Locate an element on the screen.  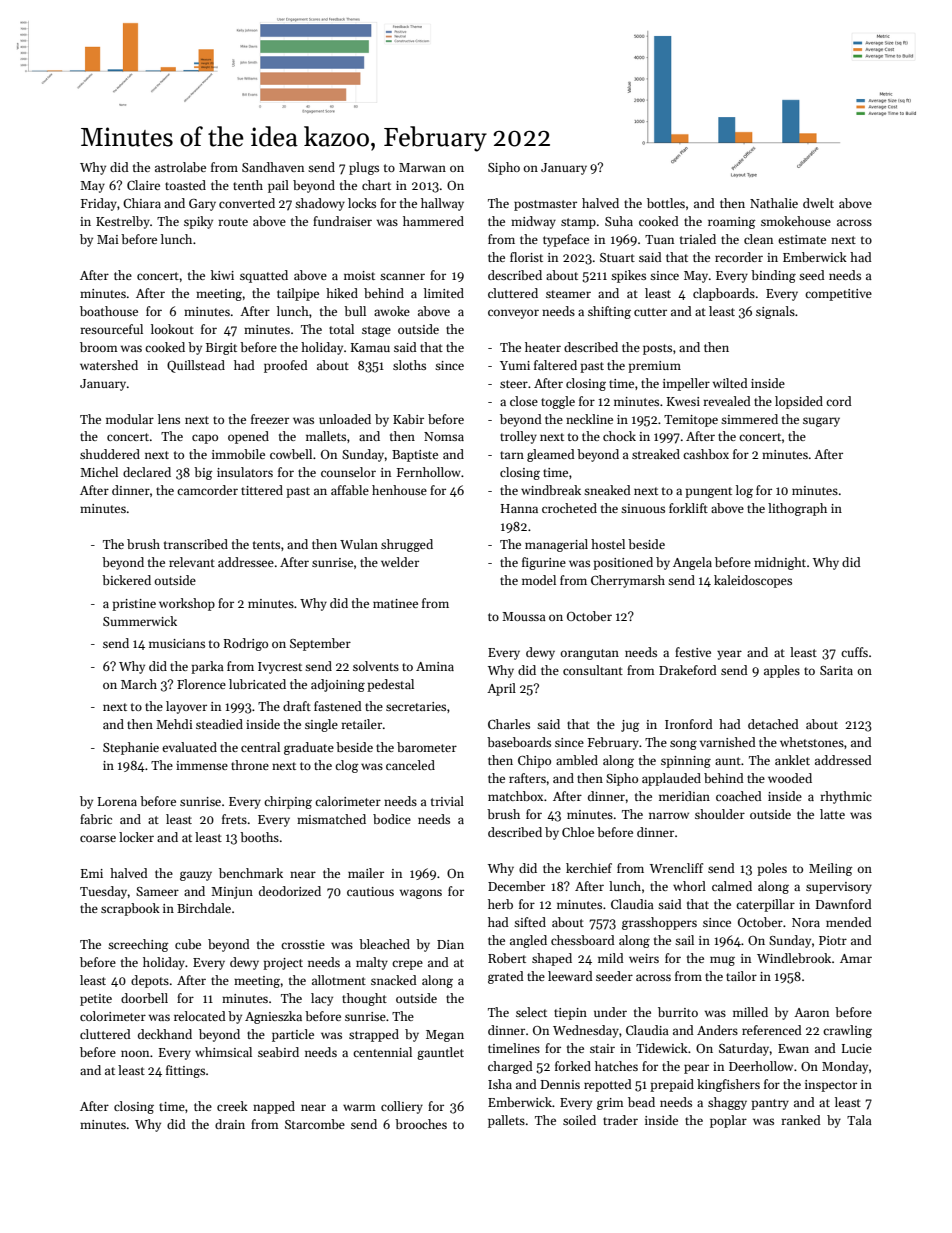
Summerwick is located at coordinates (140, 621).
